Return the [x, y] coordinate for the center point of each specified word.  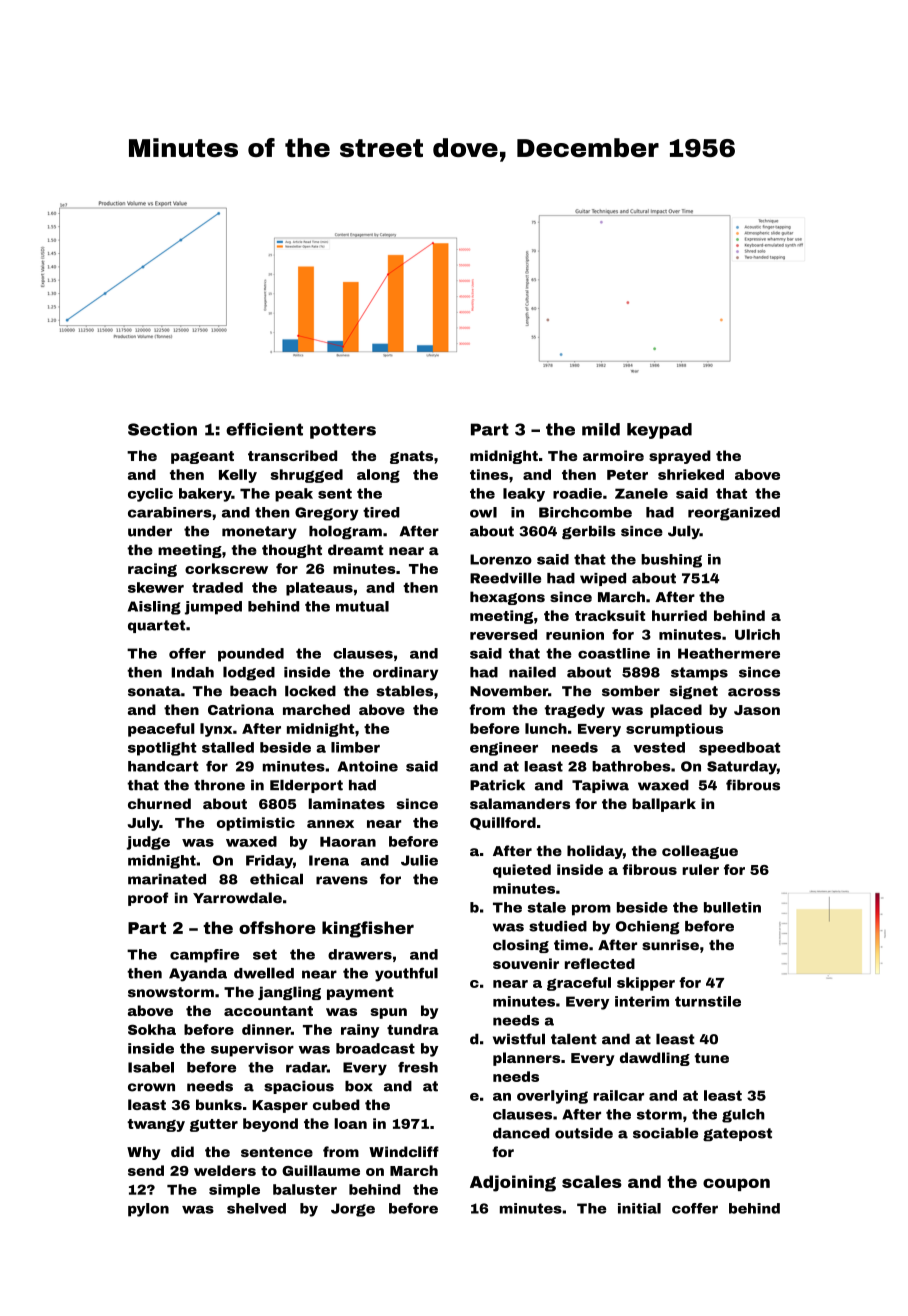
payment [360, 993]
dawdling [655, 1059]
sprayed [680, 457]
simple [234, 1191]
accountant [268, 1011]
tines [489, 474]
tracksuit [610, 615]
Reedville [505, 578]
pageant [202, 457]
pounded [251, 655]
